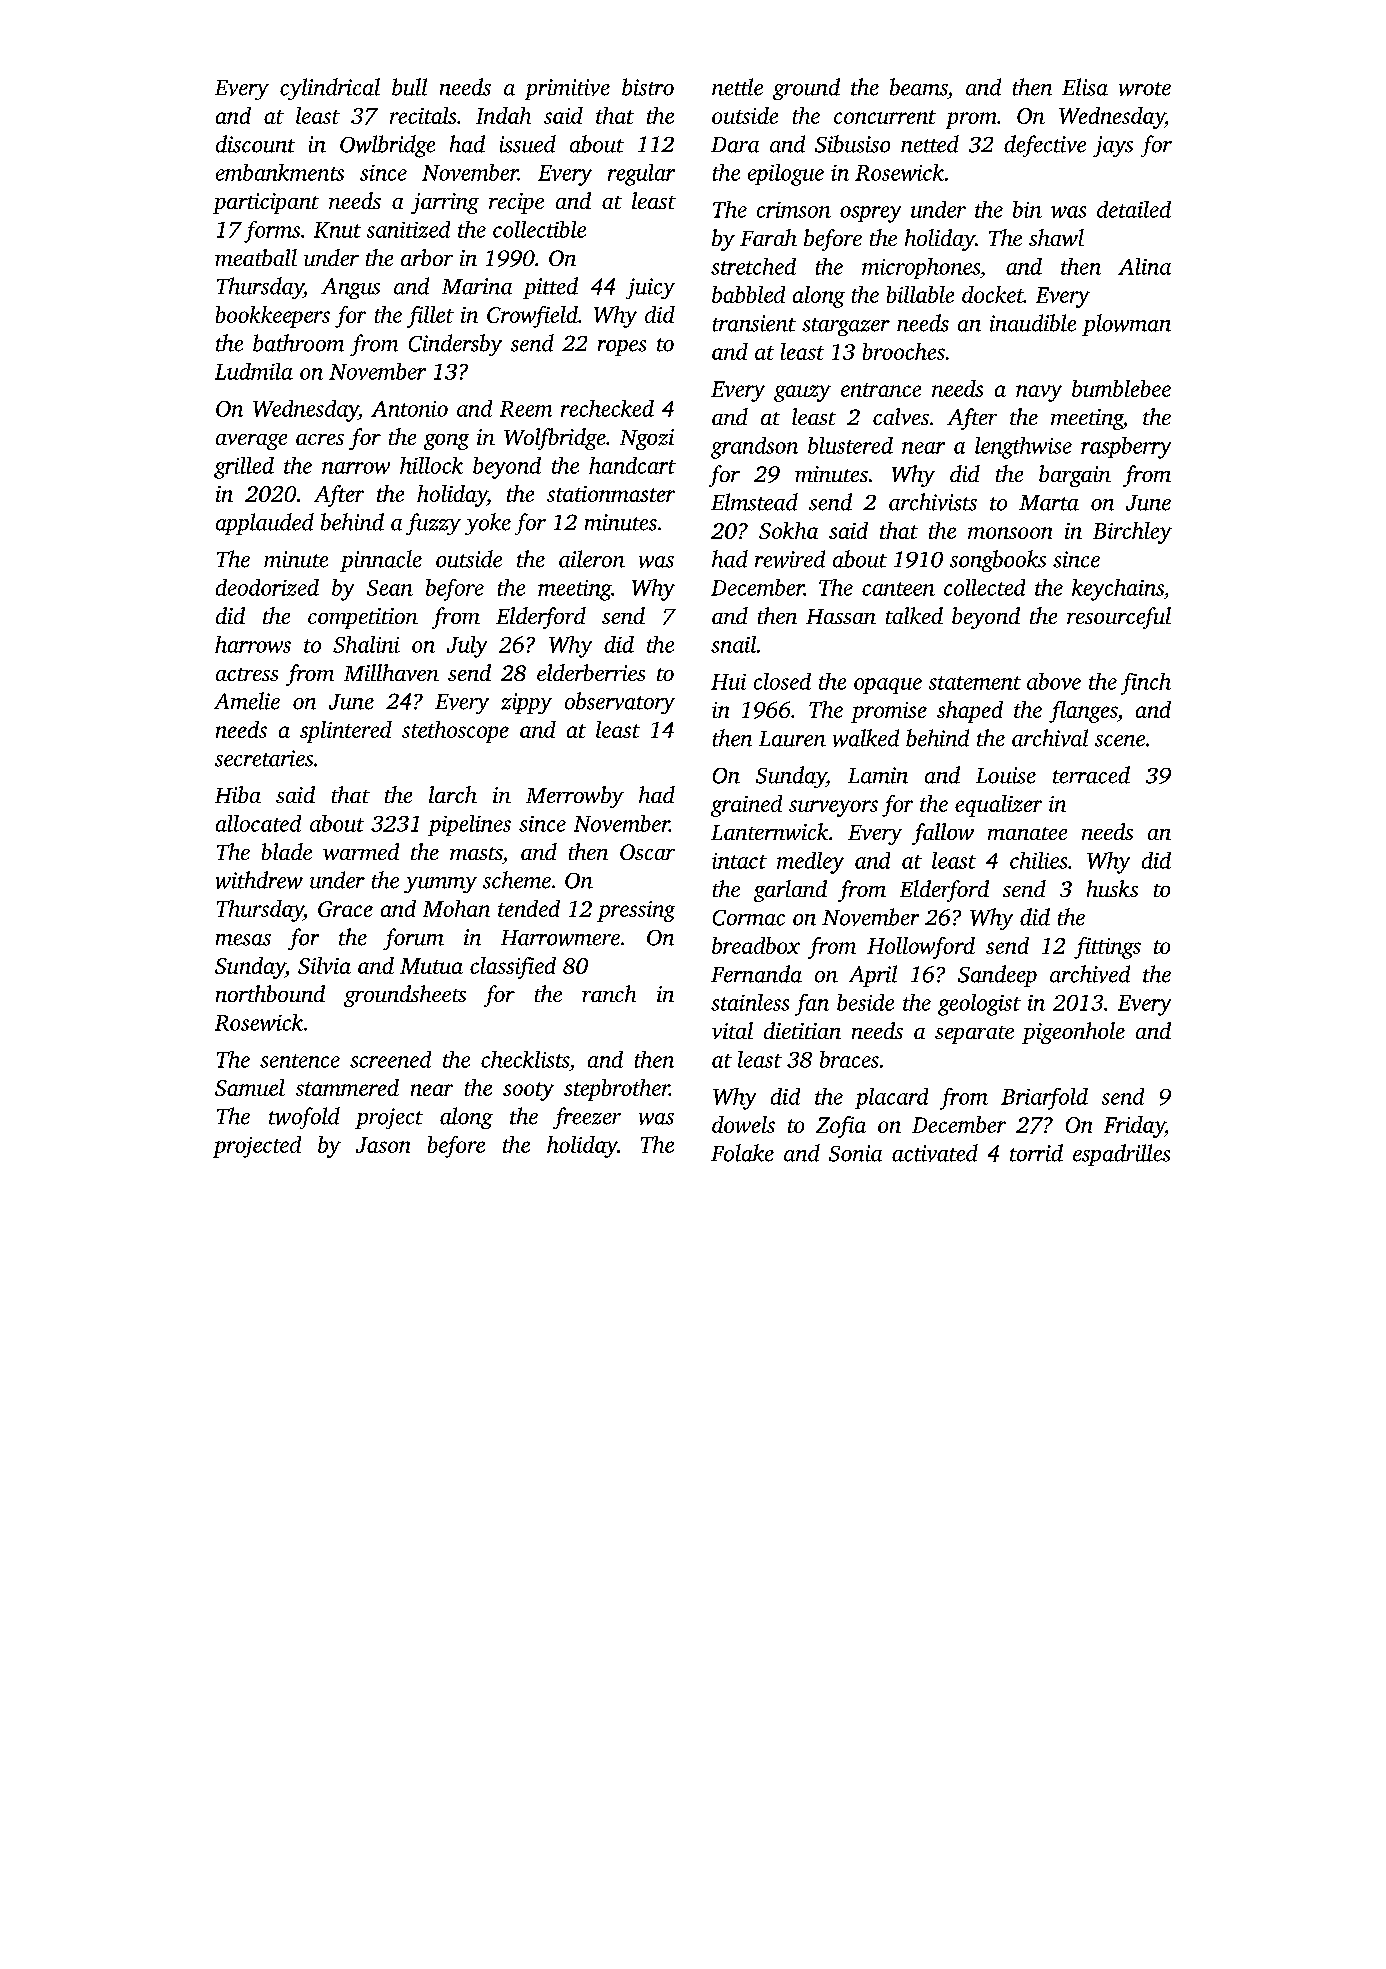 Image resolution: width=1386 pixels, height=1969 pixels. I want to click on collectible, so click(539, 229).
